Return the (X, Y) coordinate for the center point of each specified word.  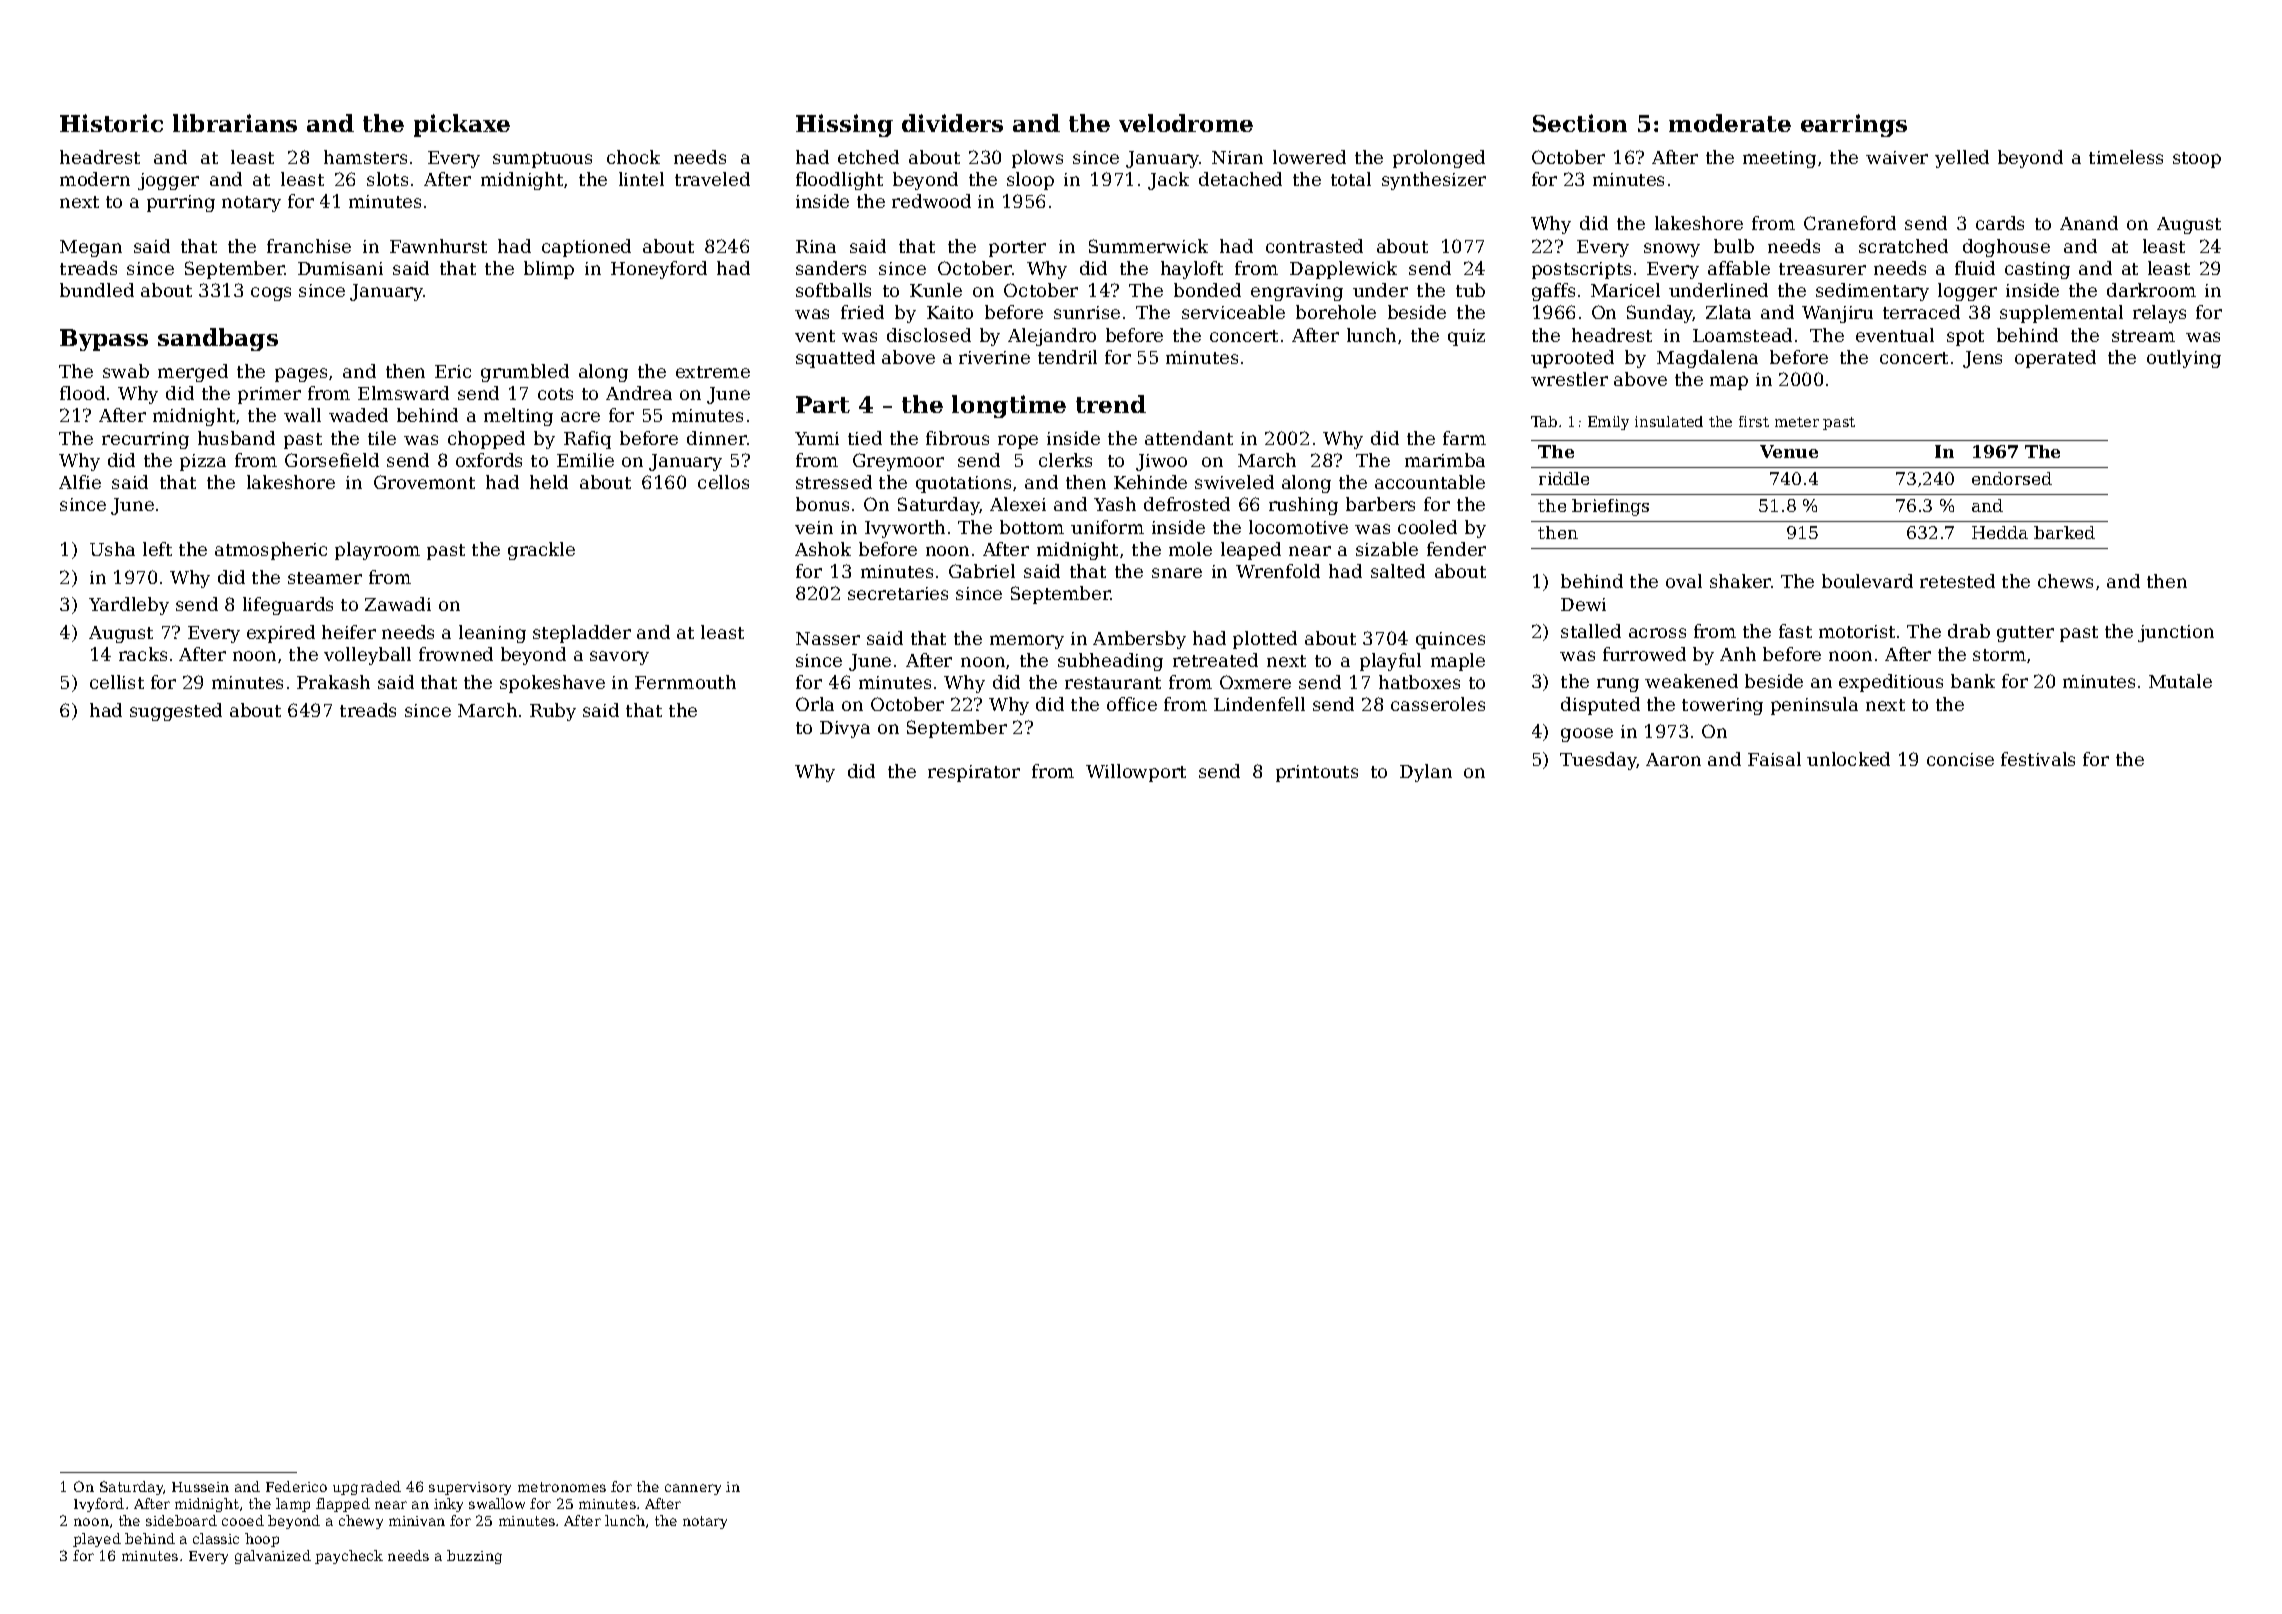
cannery (693, 1489)
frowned (456, 654)
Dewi (1583, 604)
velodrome (1186, 123)
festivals (2038, 759)
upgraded (367, 1488)
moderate (1730, 123)
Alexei (1018, 504)
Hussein (200, 1487)
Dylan (1426, 773)
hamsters (365, 157)
